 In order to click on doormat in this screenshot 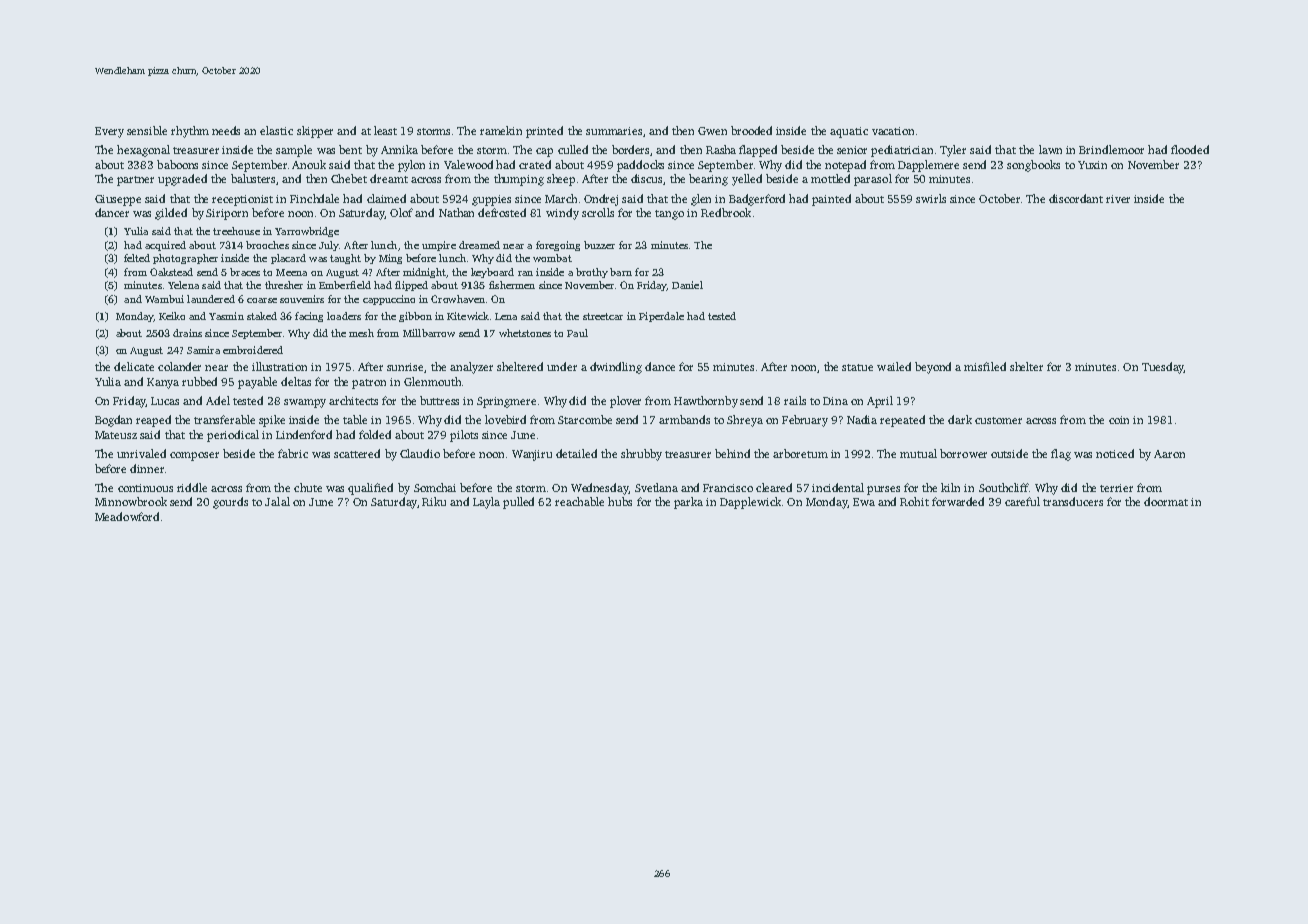, I will do `click(1166, 501)`.
